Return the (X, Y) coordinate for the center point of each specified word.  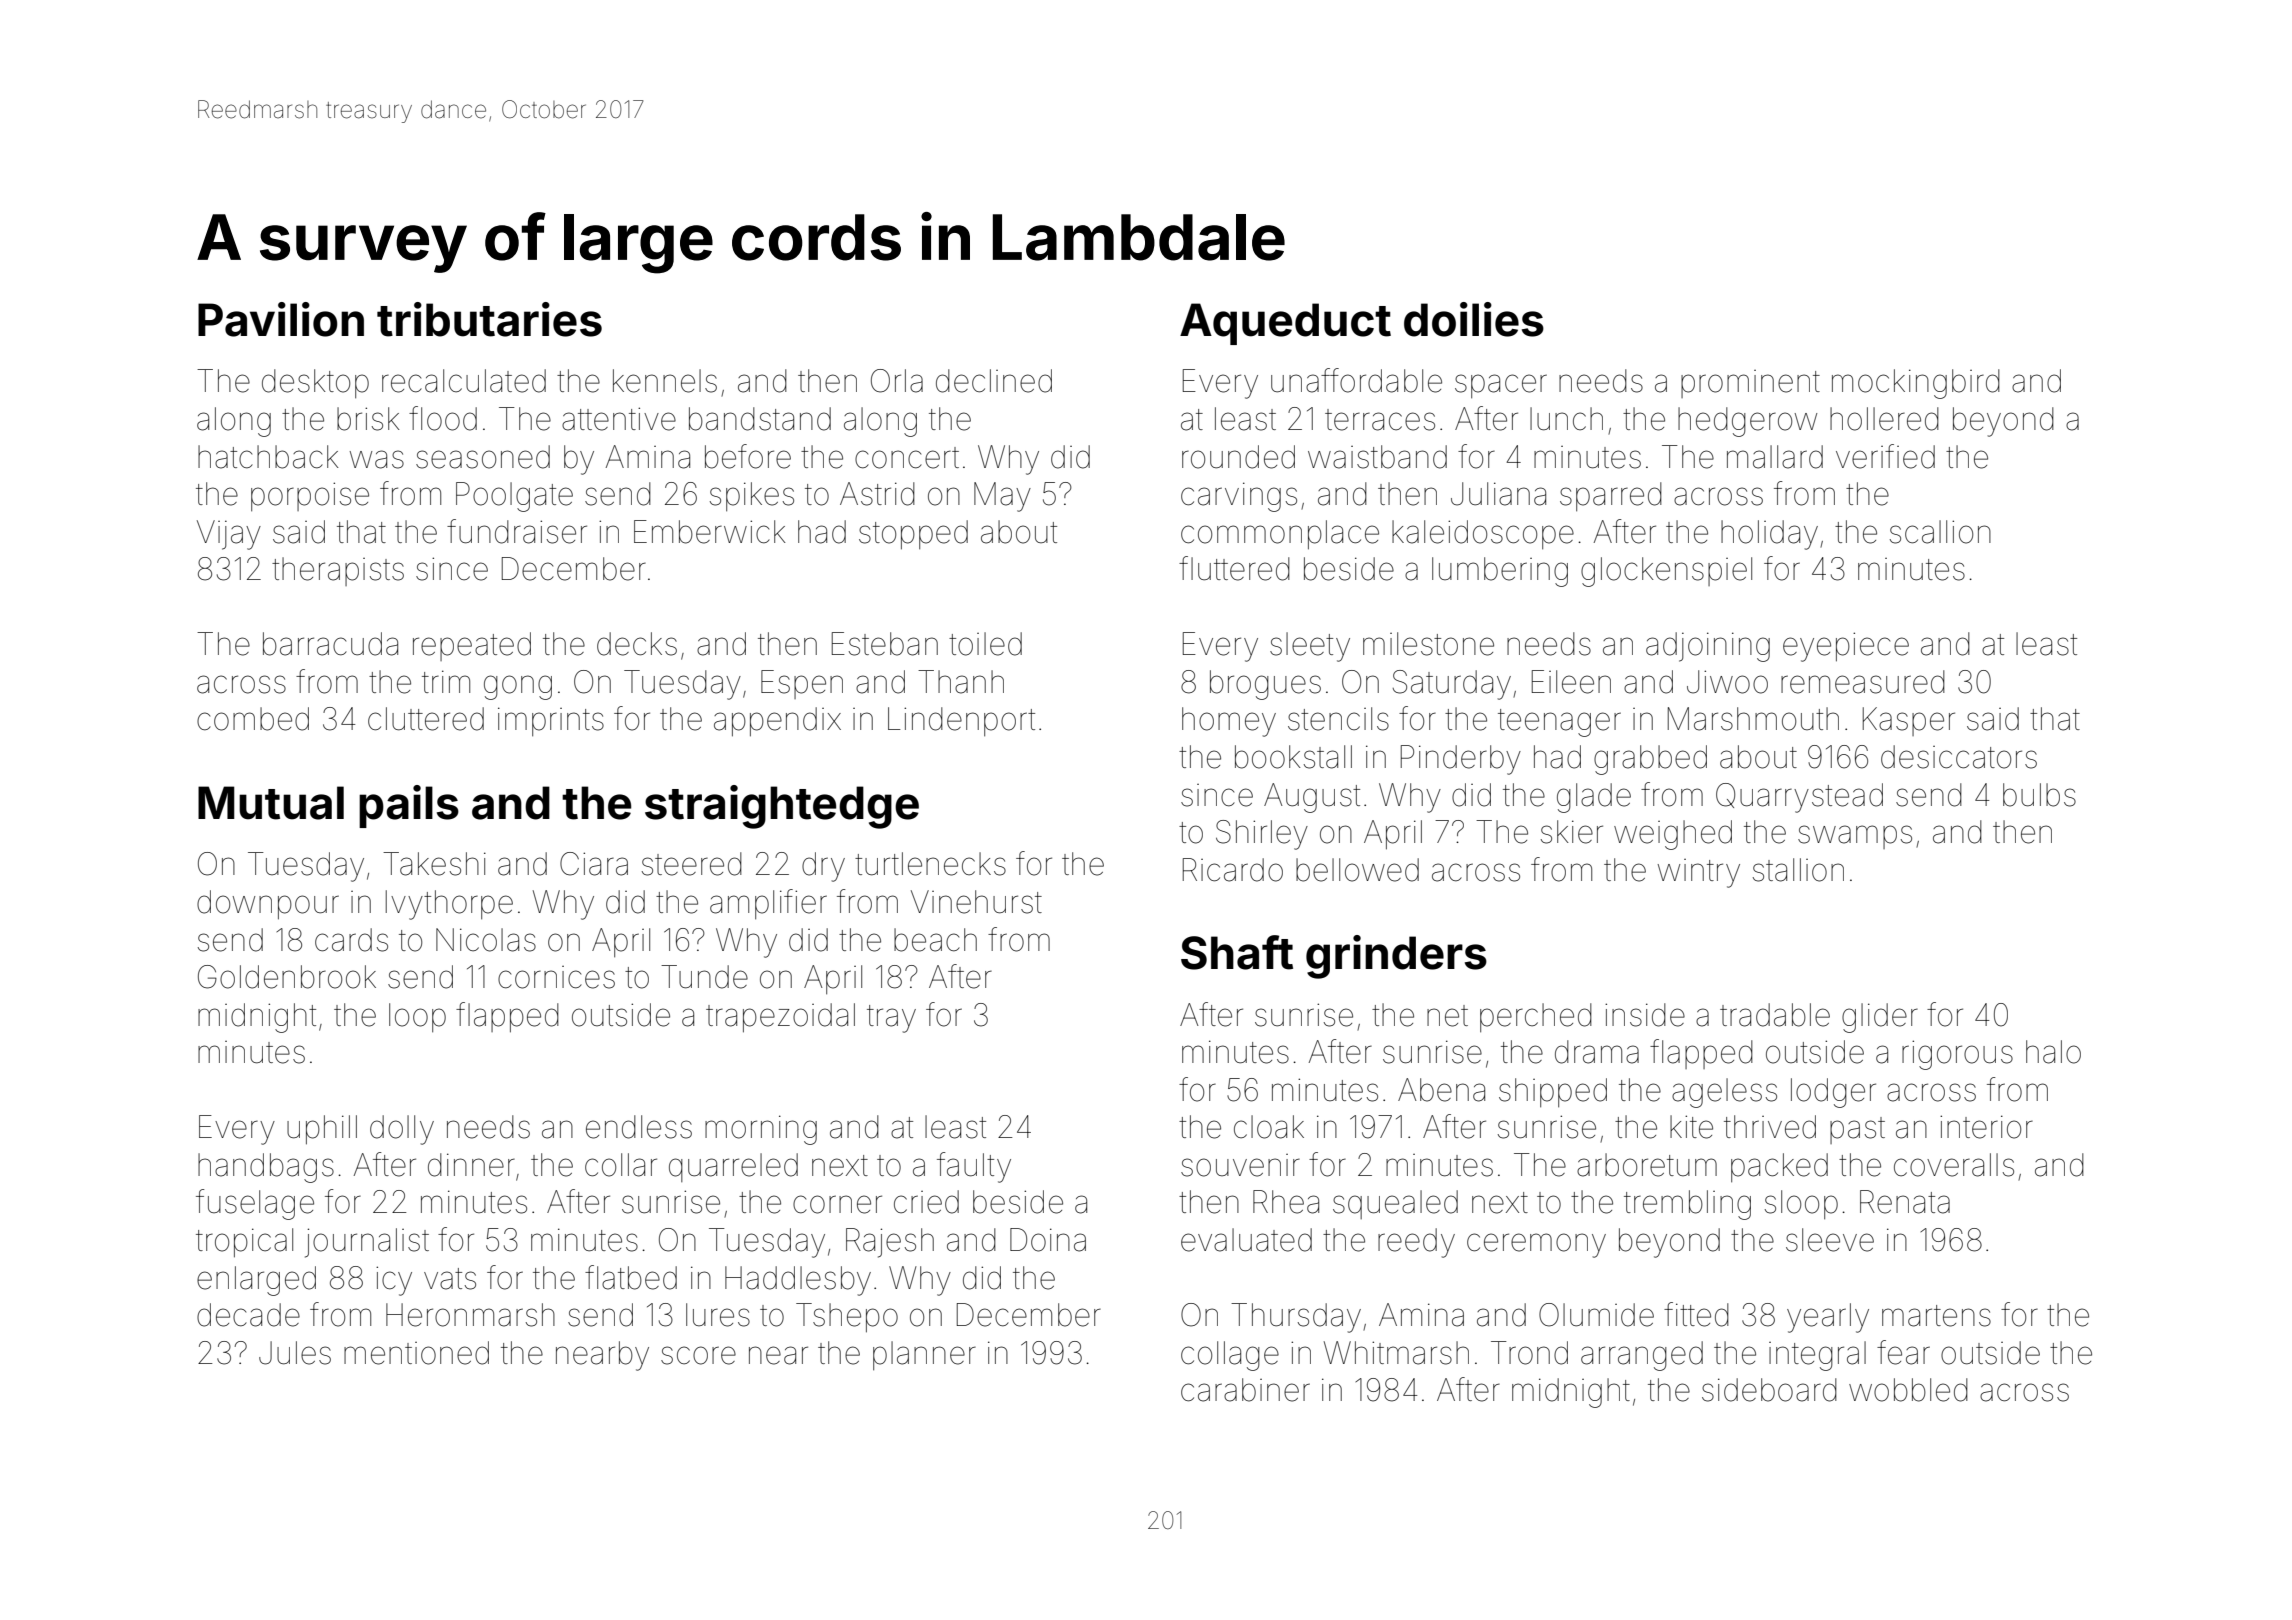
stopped (913, 534)
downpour (268, 904)
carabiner (1245, 1390)
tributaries (489, 319)
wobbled (1908, 1390)
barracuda (330, 644)
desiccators (1959, 757)
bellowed (1357, 870)
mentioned (416, 1353)
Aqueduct (1285, 324)
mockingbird (1916, 384)
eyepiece (1846, 647)
